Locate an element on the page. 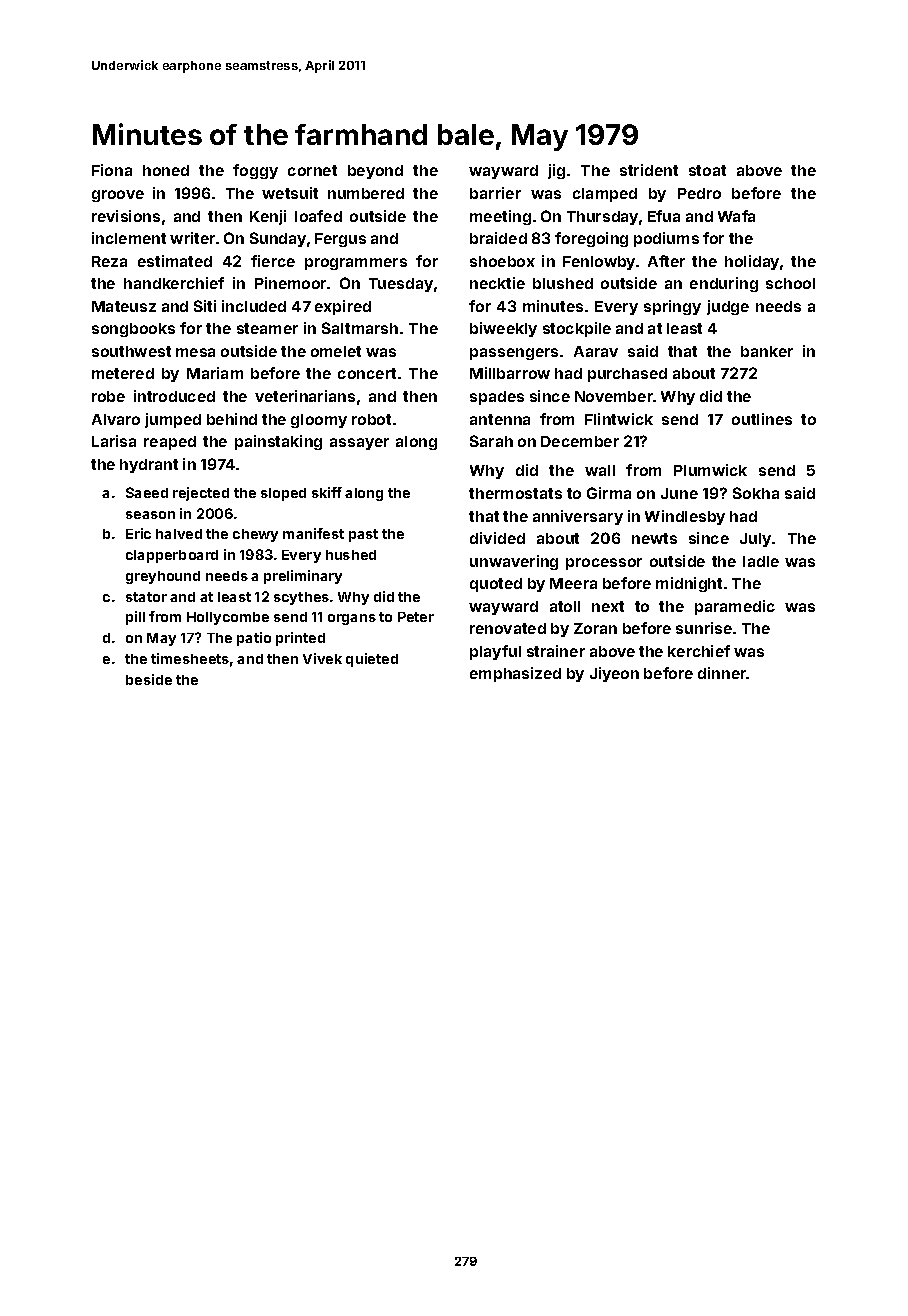  jig is located at coordinates (556, 171).
